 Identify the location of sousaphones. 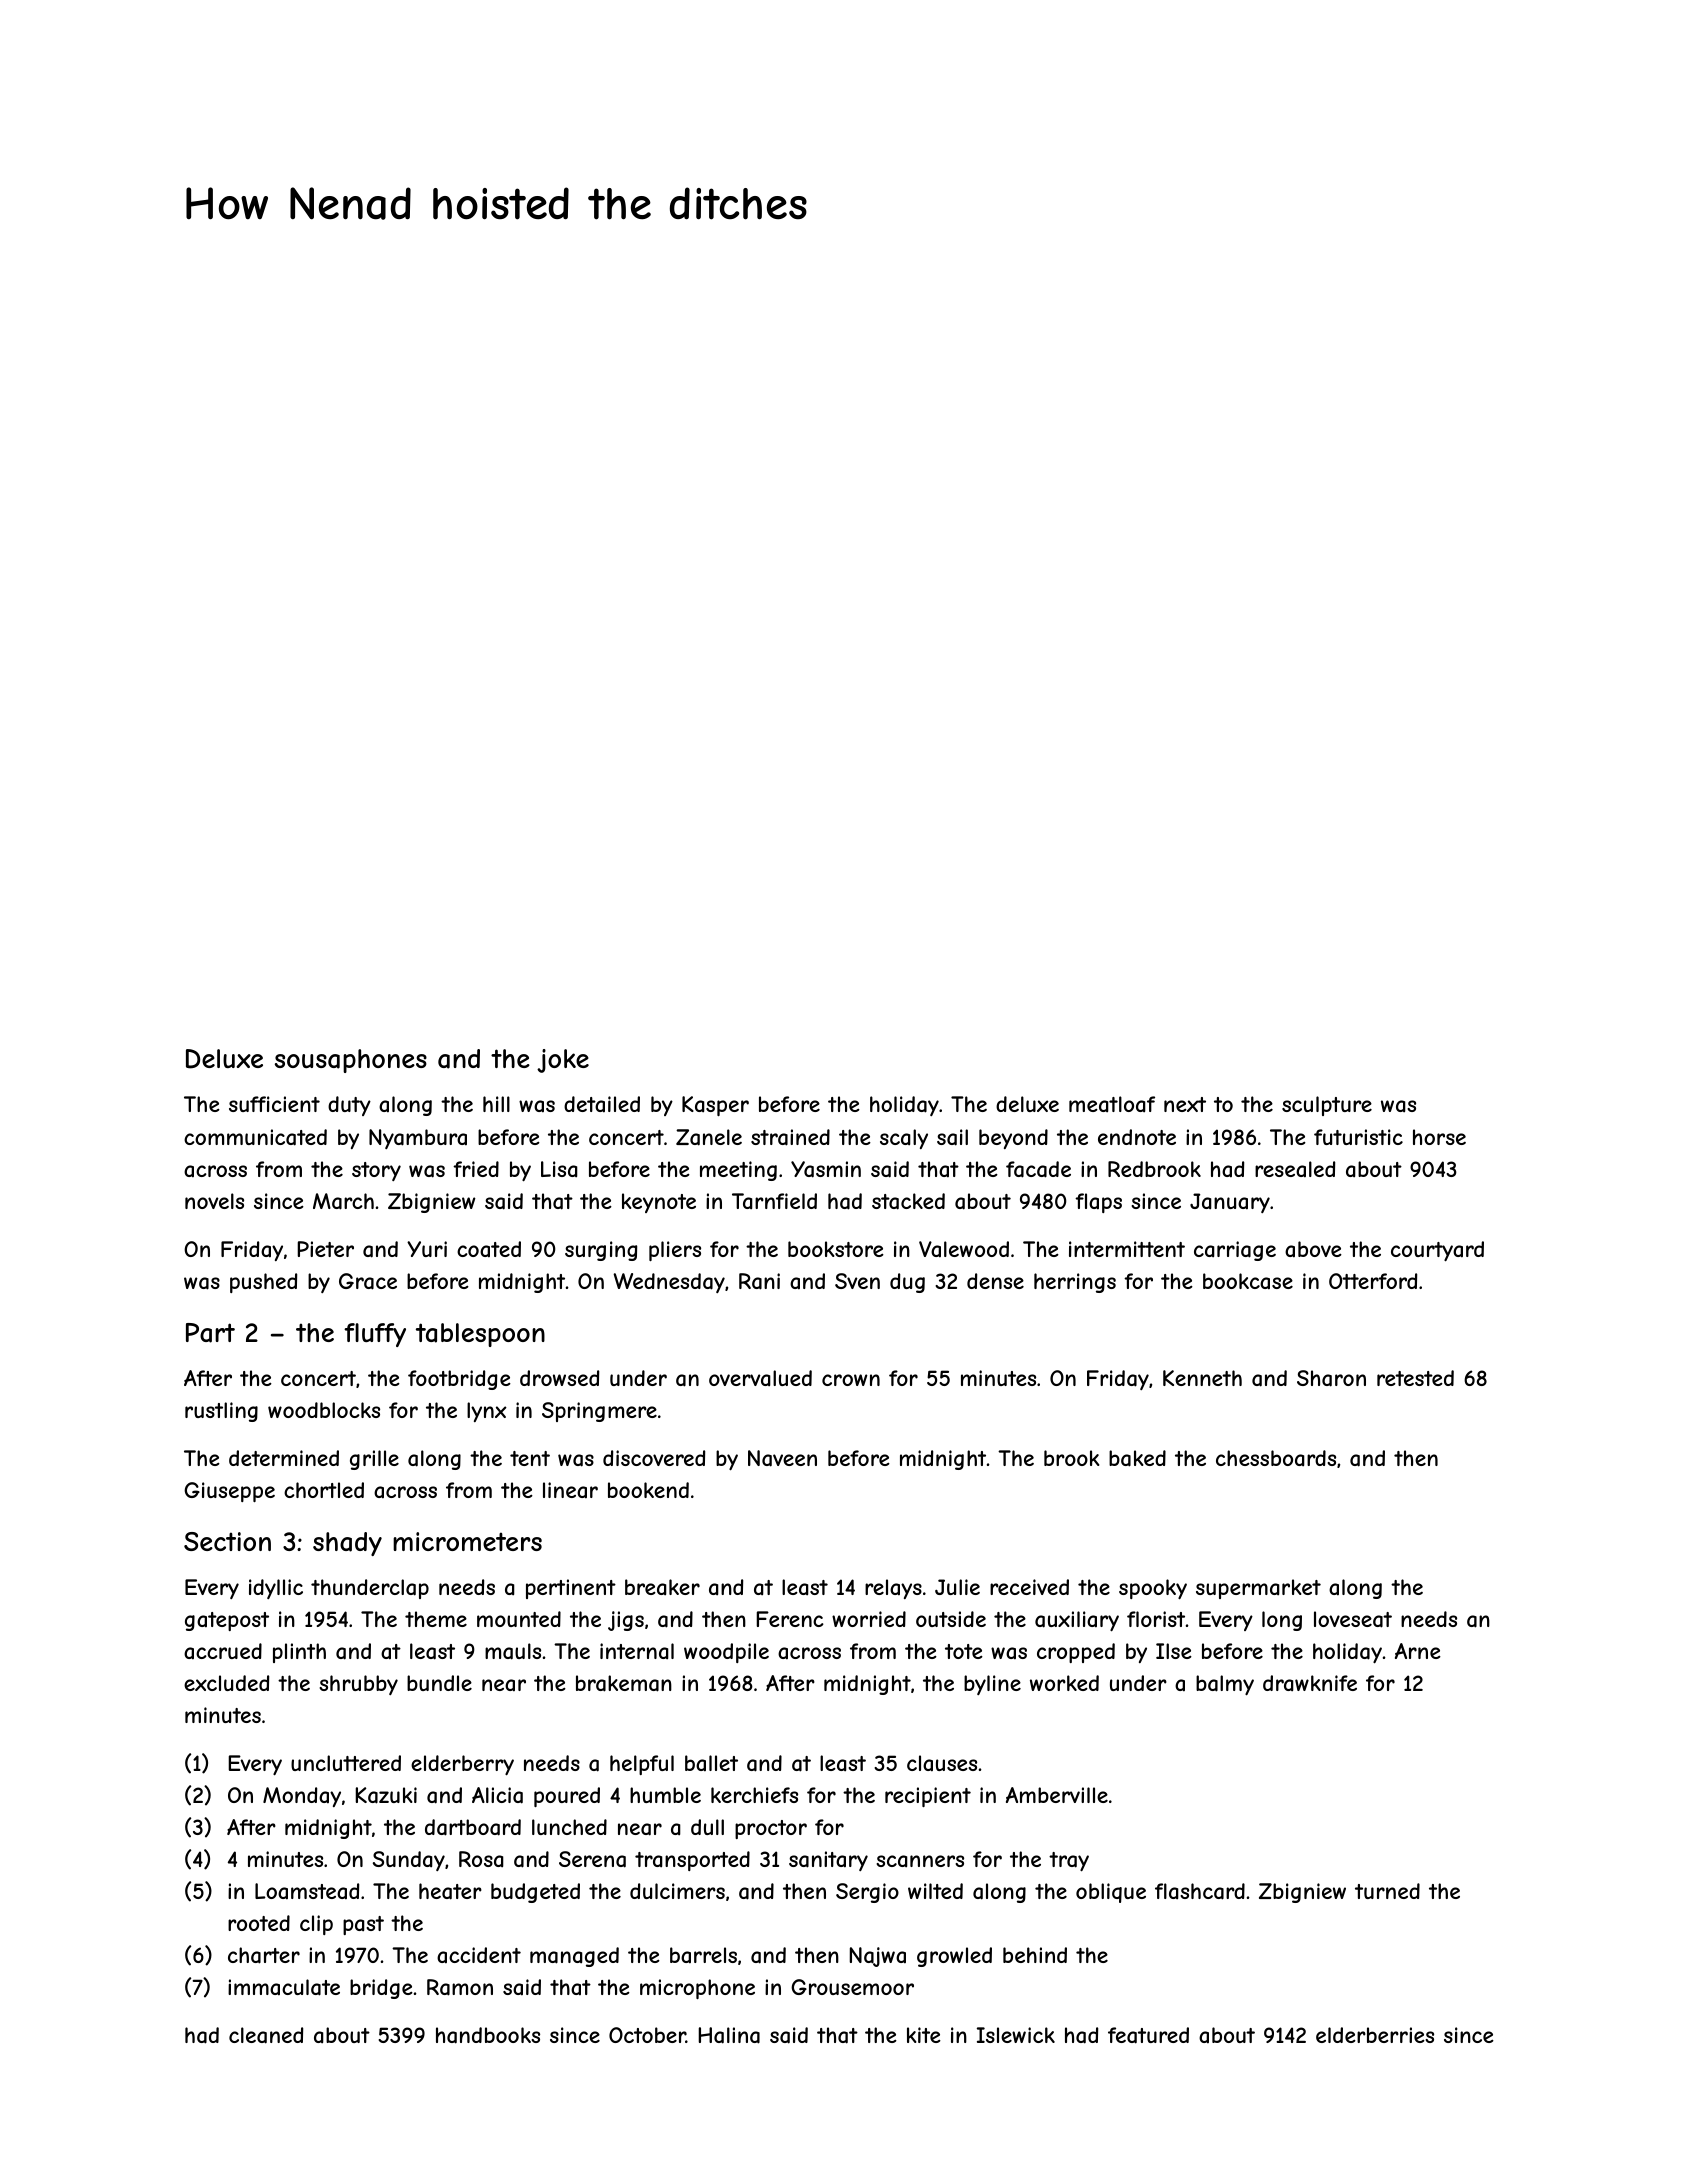
(351, 1061).
